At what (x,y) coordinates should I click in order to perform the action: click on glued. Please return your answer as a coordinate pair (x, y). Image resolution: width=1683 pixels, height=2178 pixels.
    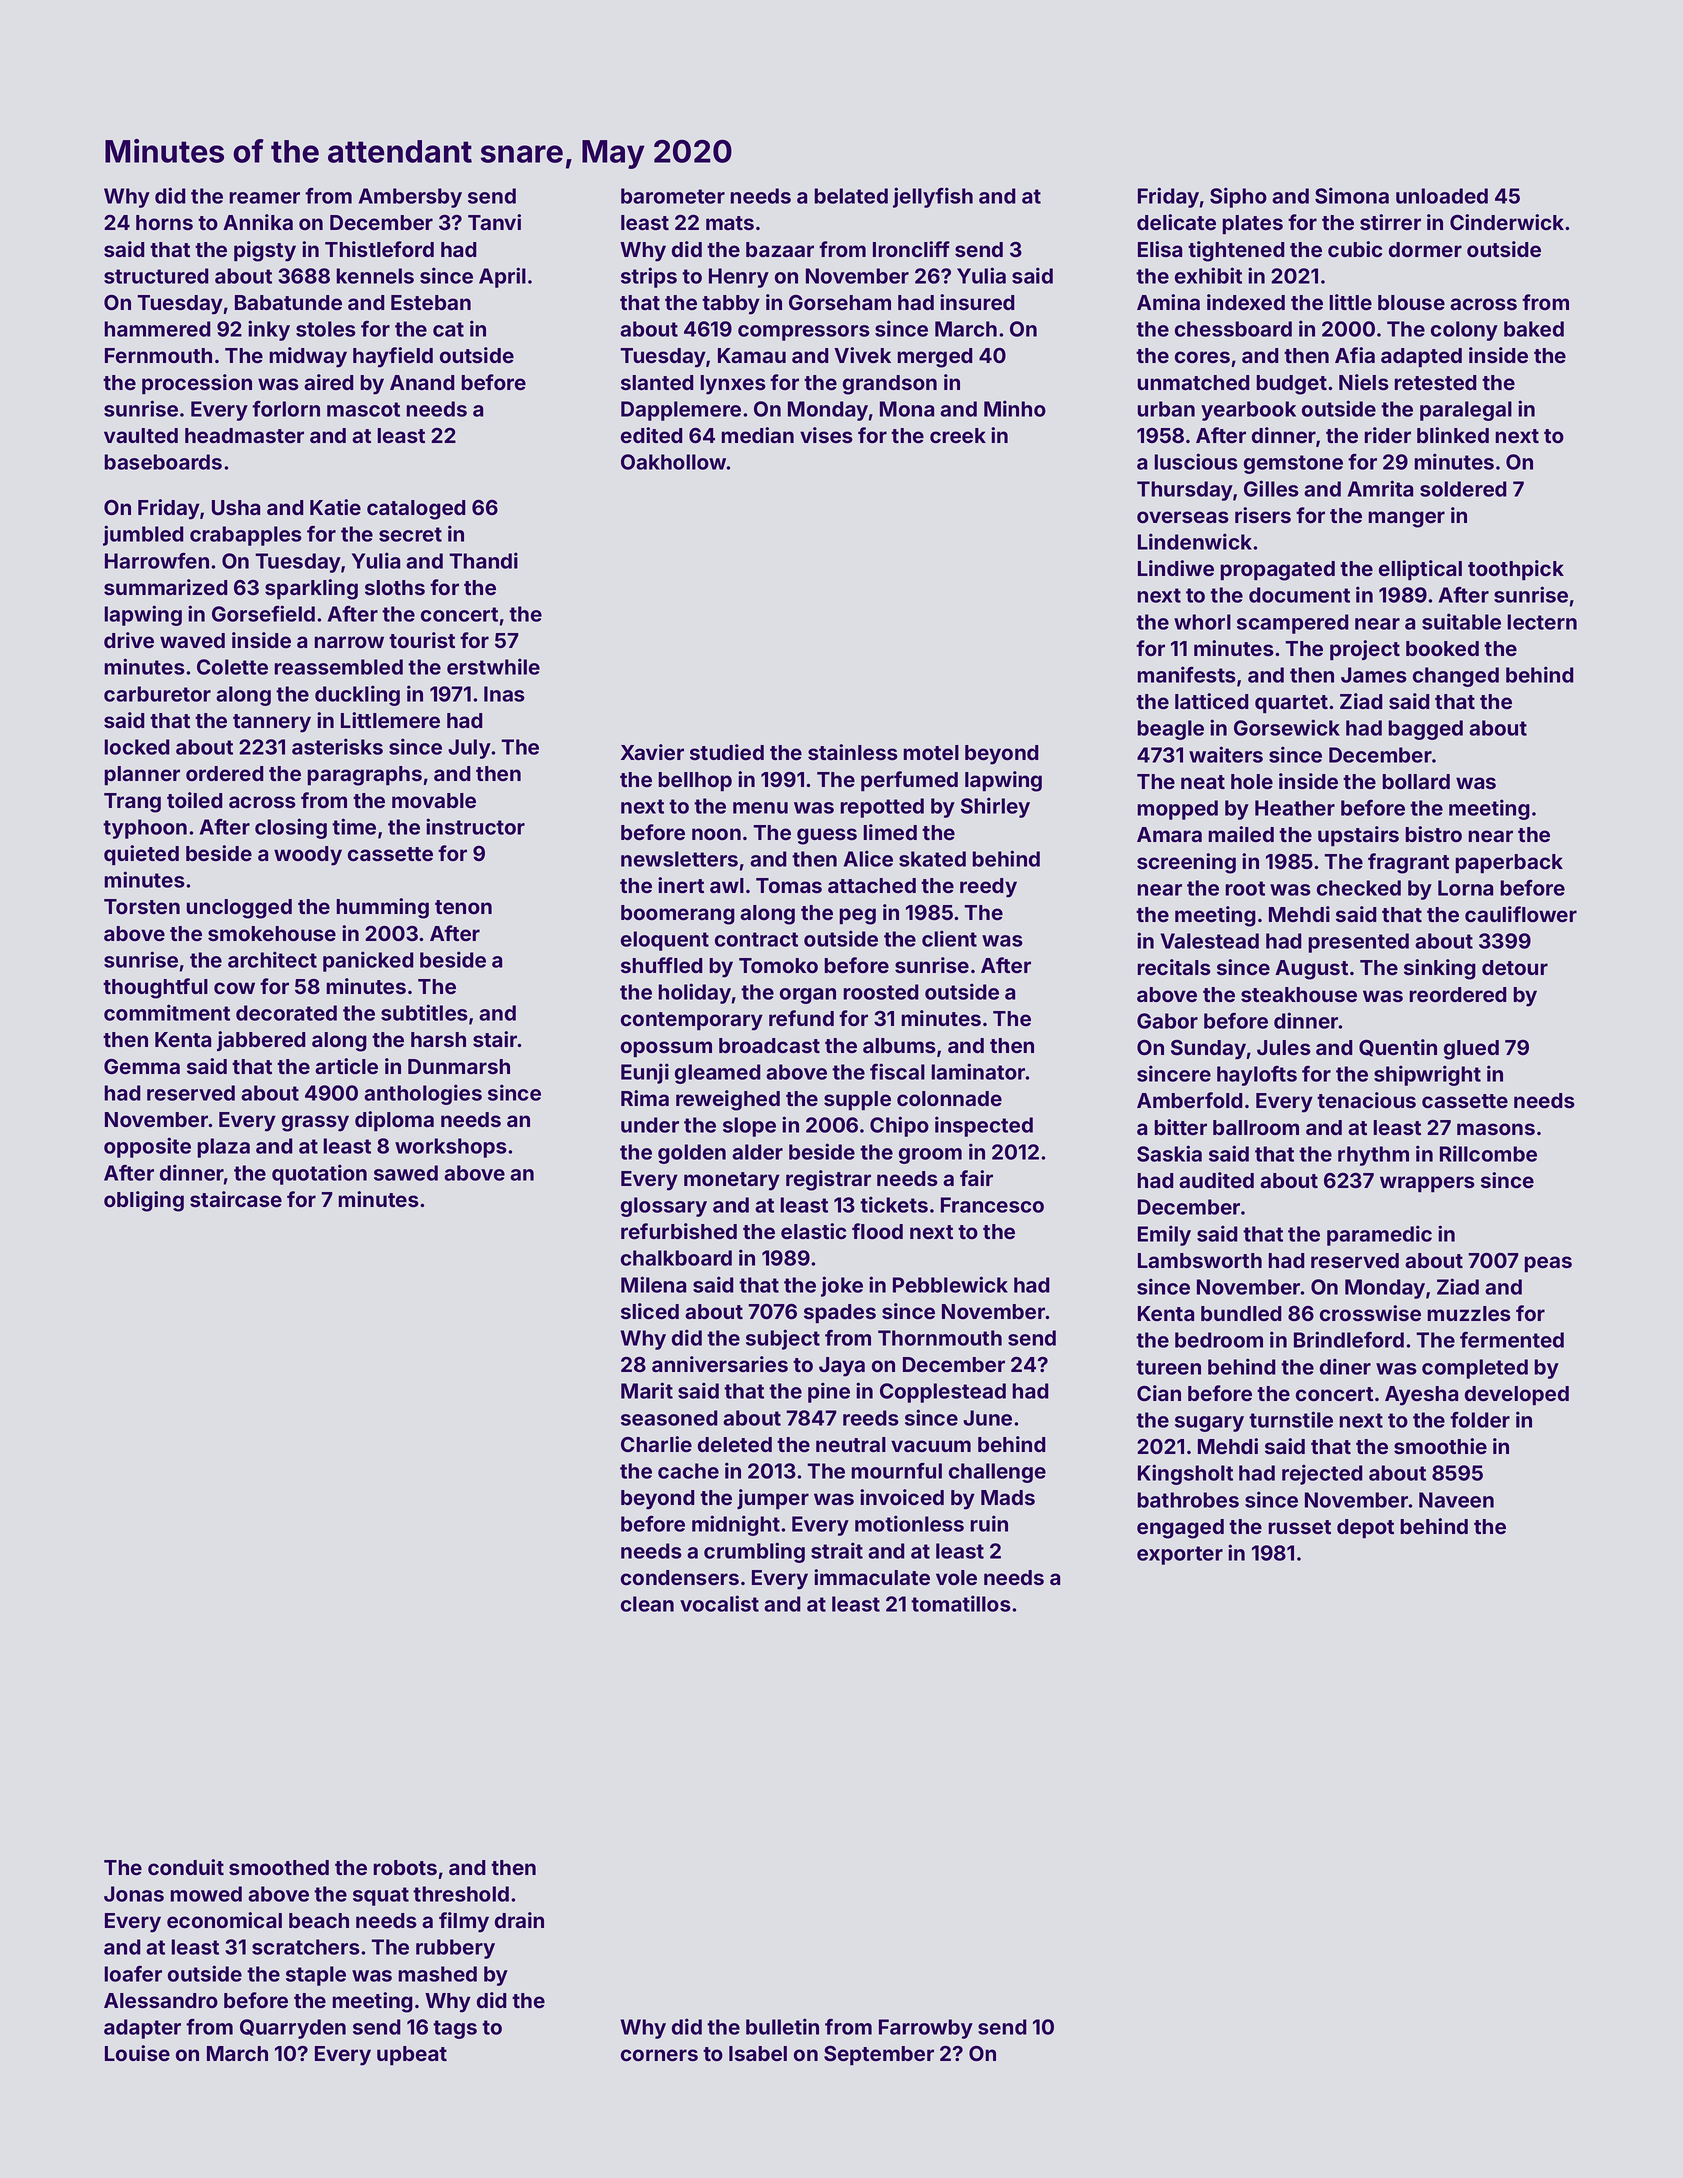
    Looking at the image, I should click on (1471, 1050).
